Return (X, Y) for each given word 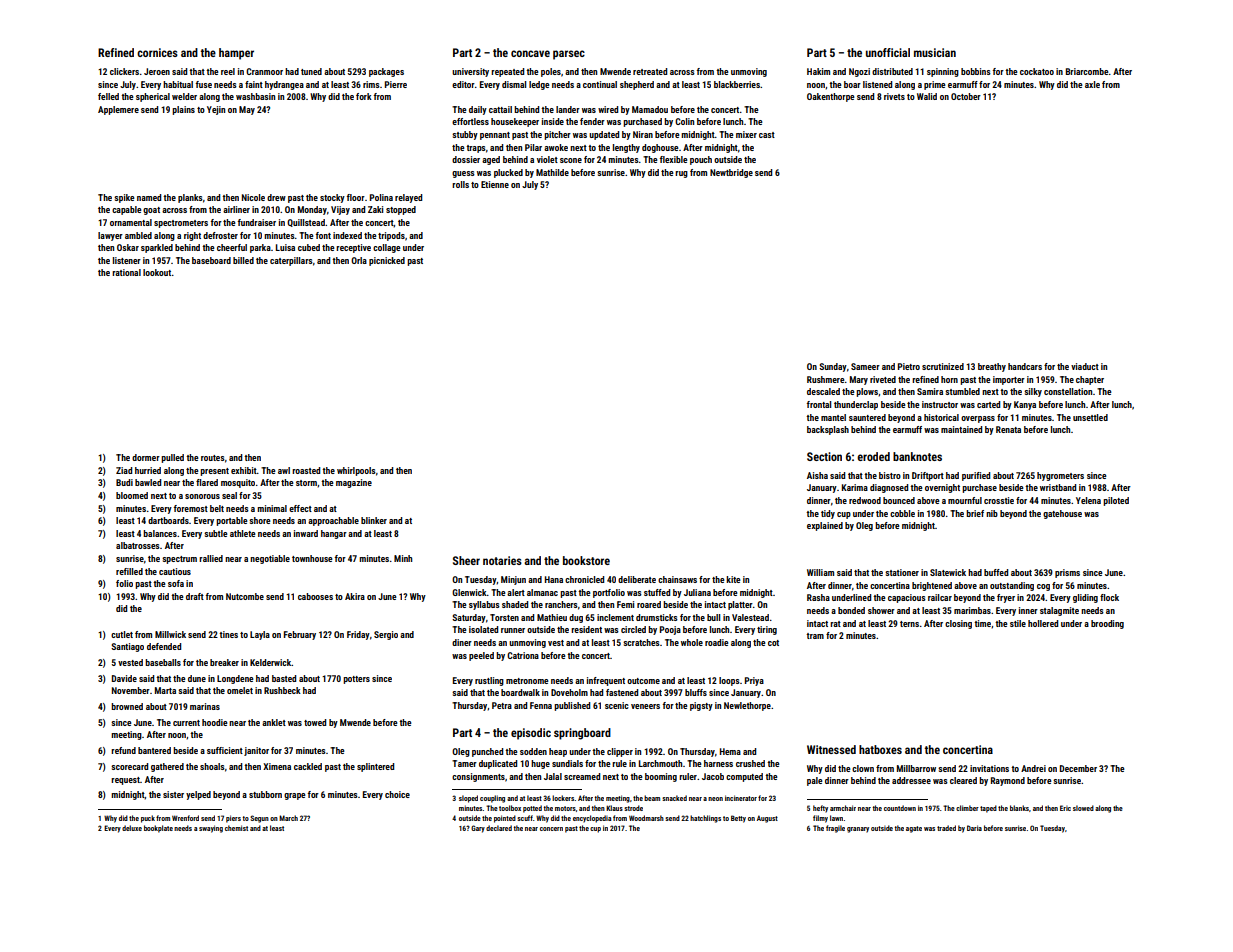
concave (530, 53)
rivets (894, 96)
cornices (157, 52)
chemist (236, 828)
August (767, 819)
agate (914, 829)
